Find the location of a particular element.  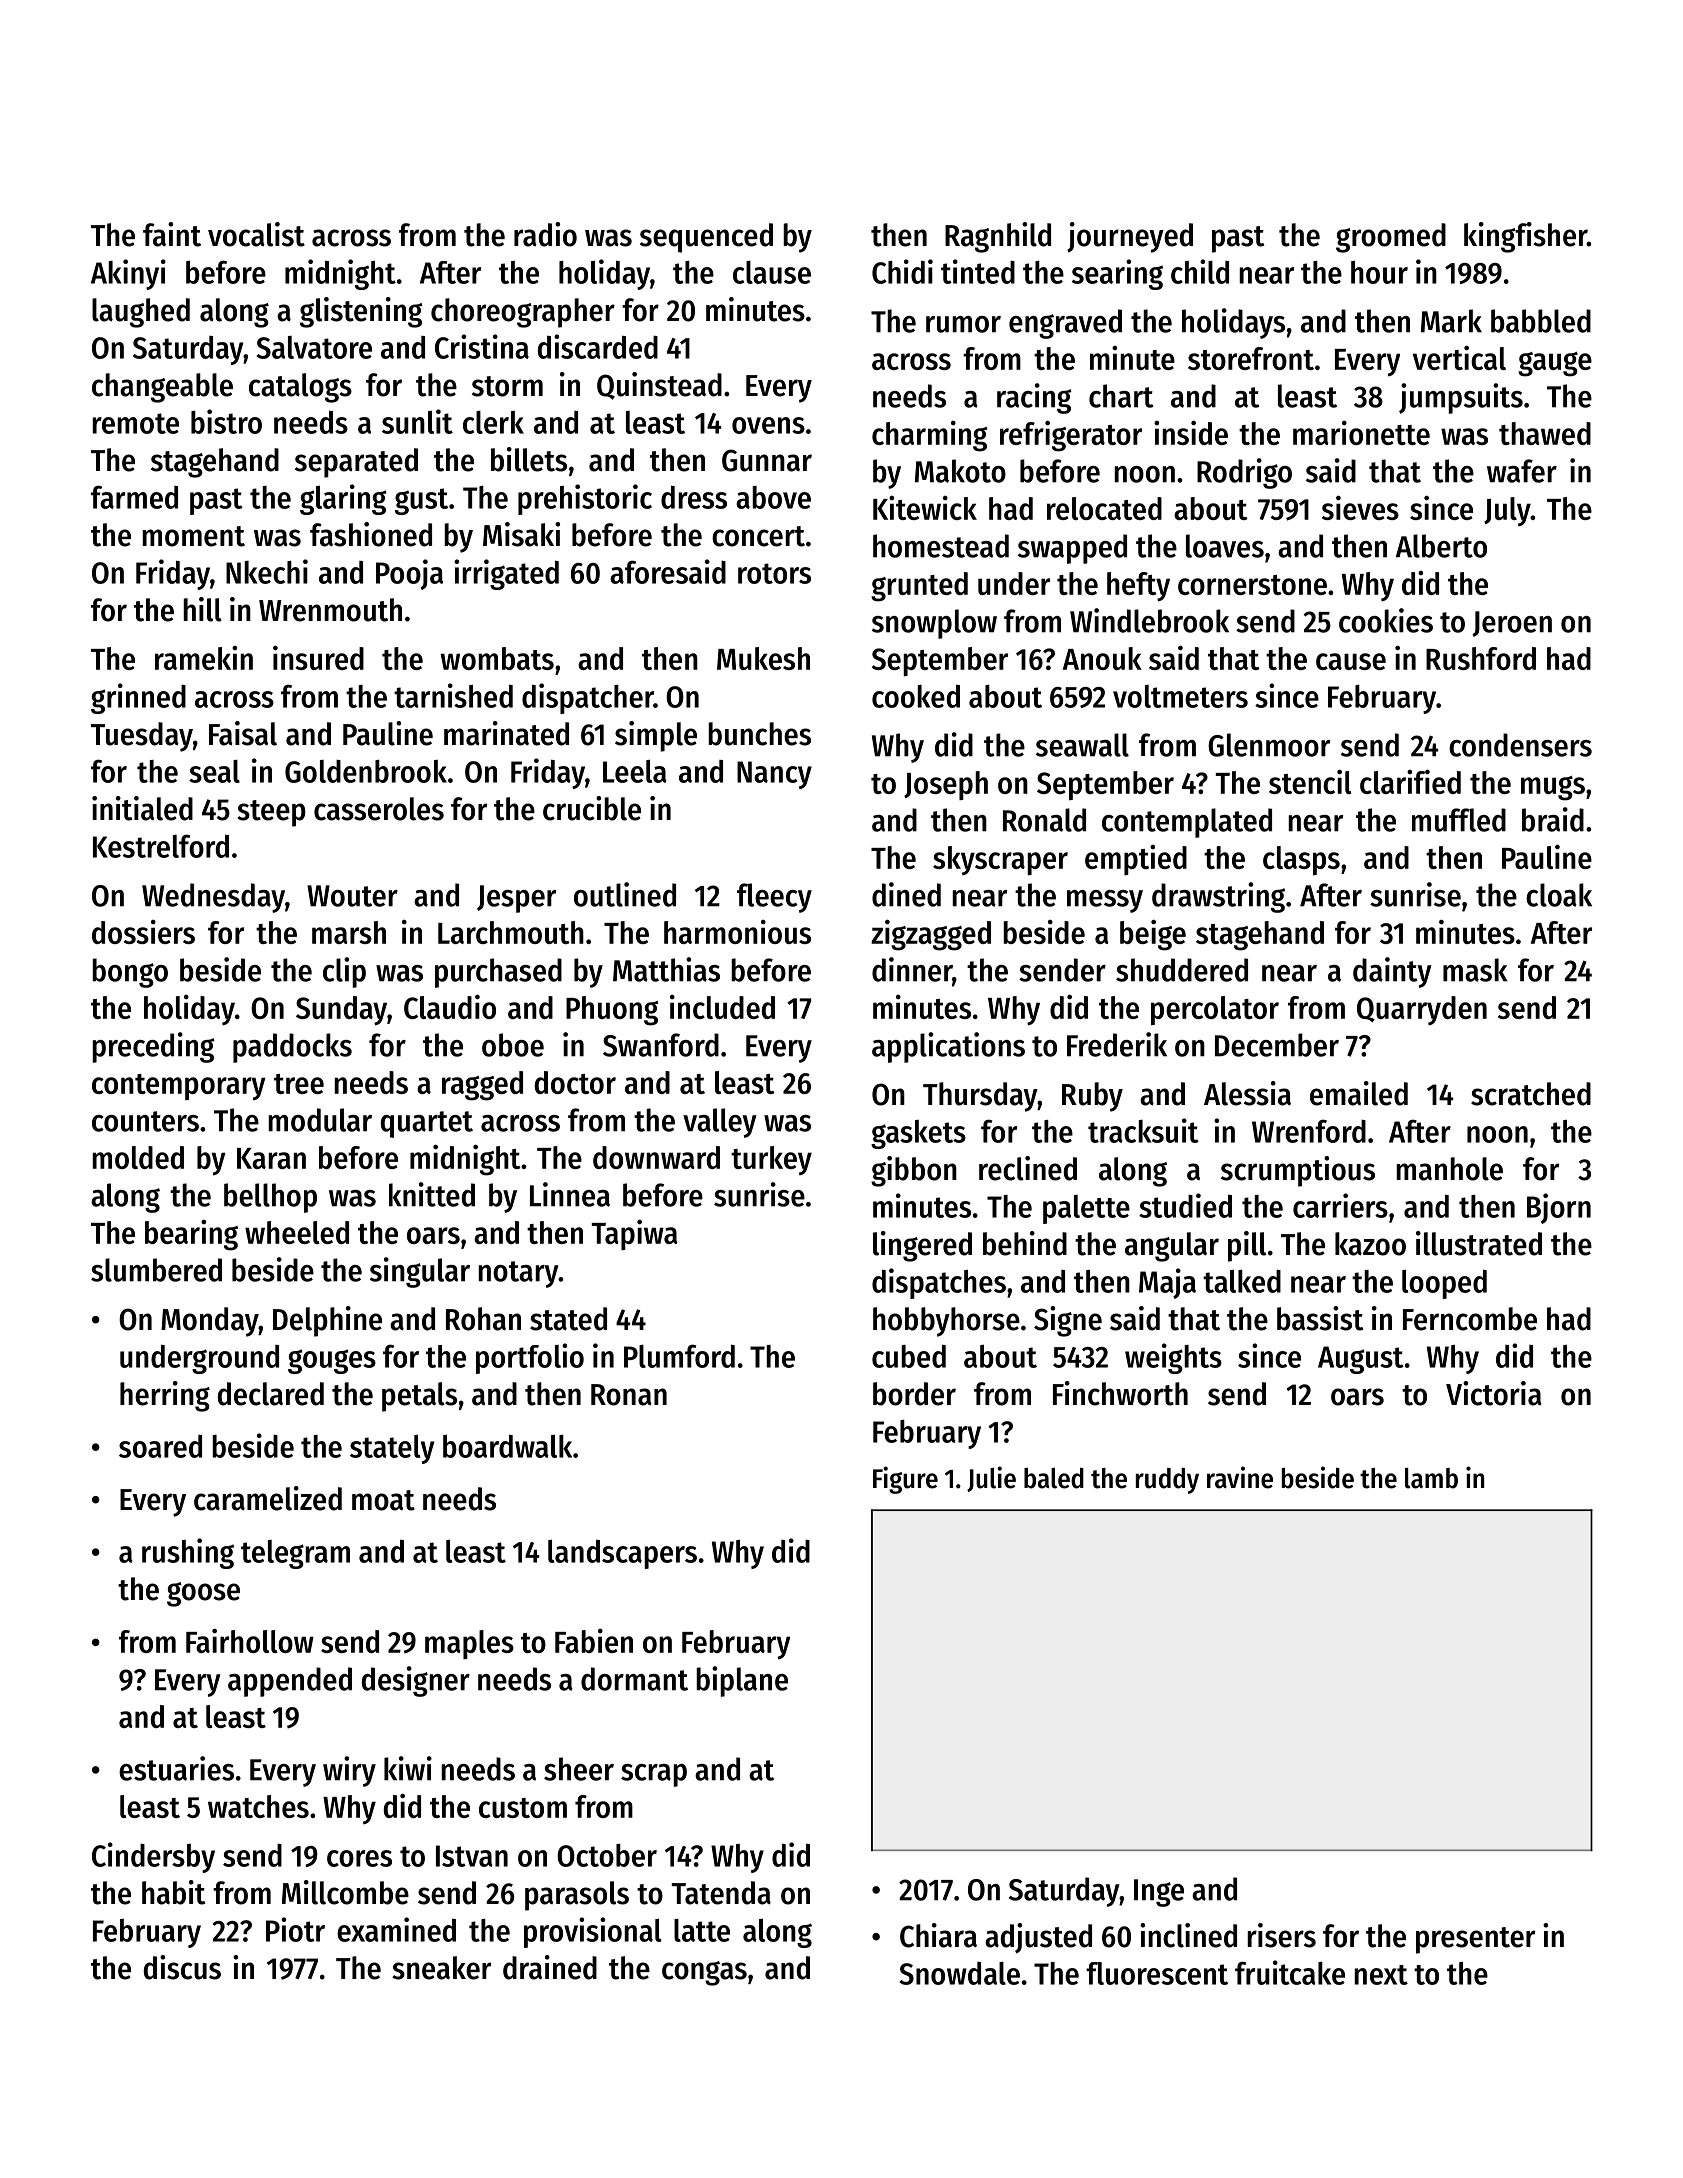

condensers is located at coordinates (1520, 745).
